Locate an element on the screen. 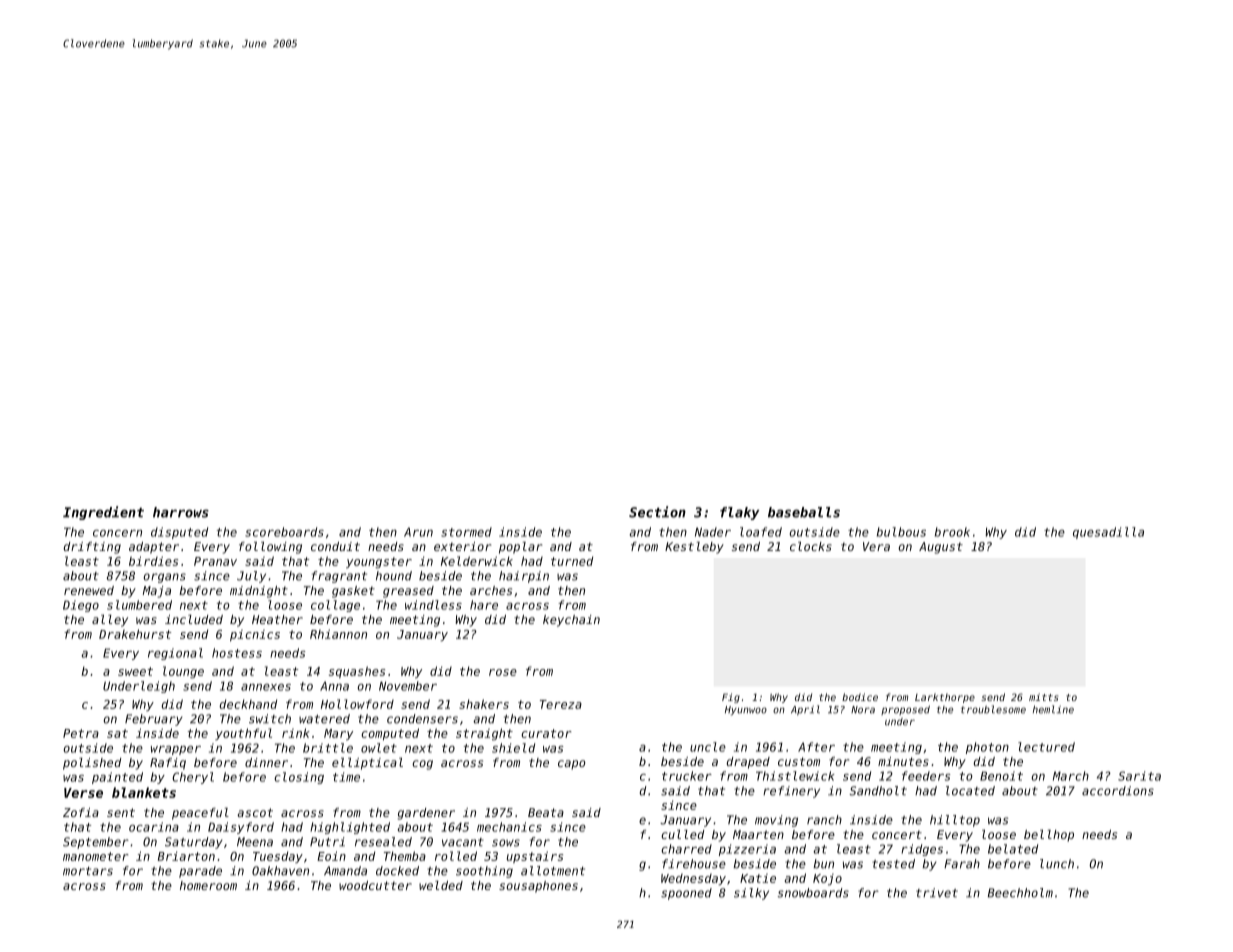  Section is located at coordinates (657, 512).
